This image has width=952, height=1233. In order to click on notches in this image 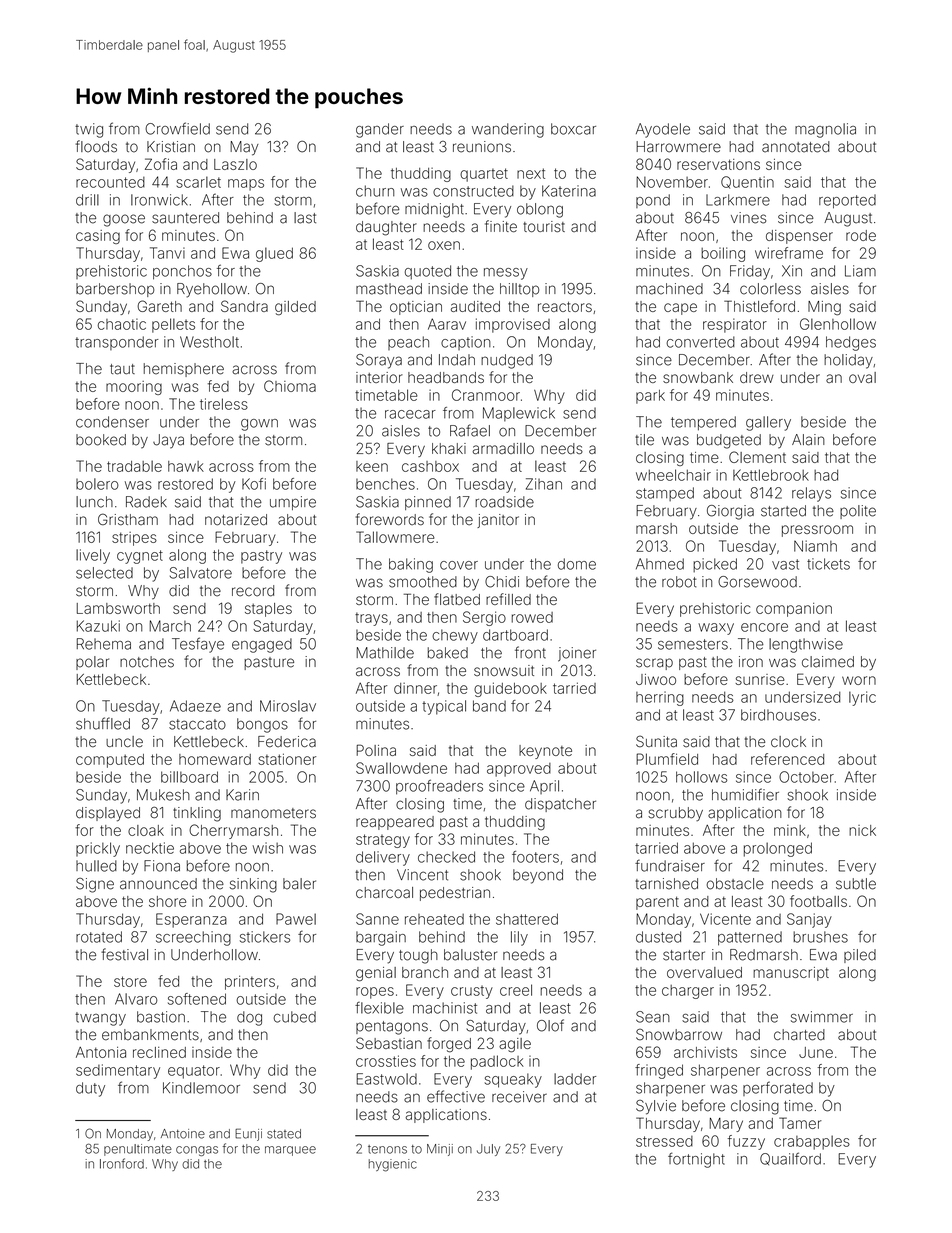, I will do `click(147, 662)`.
